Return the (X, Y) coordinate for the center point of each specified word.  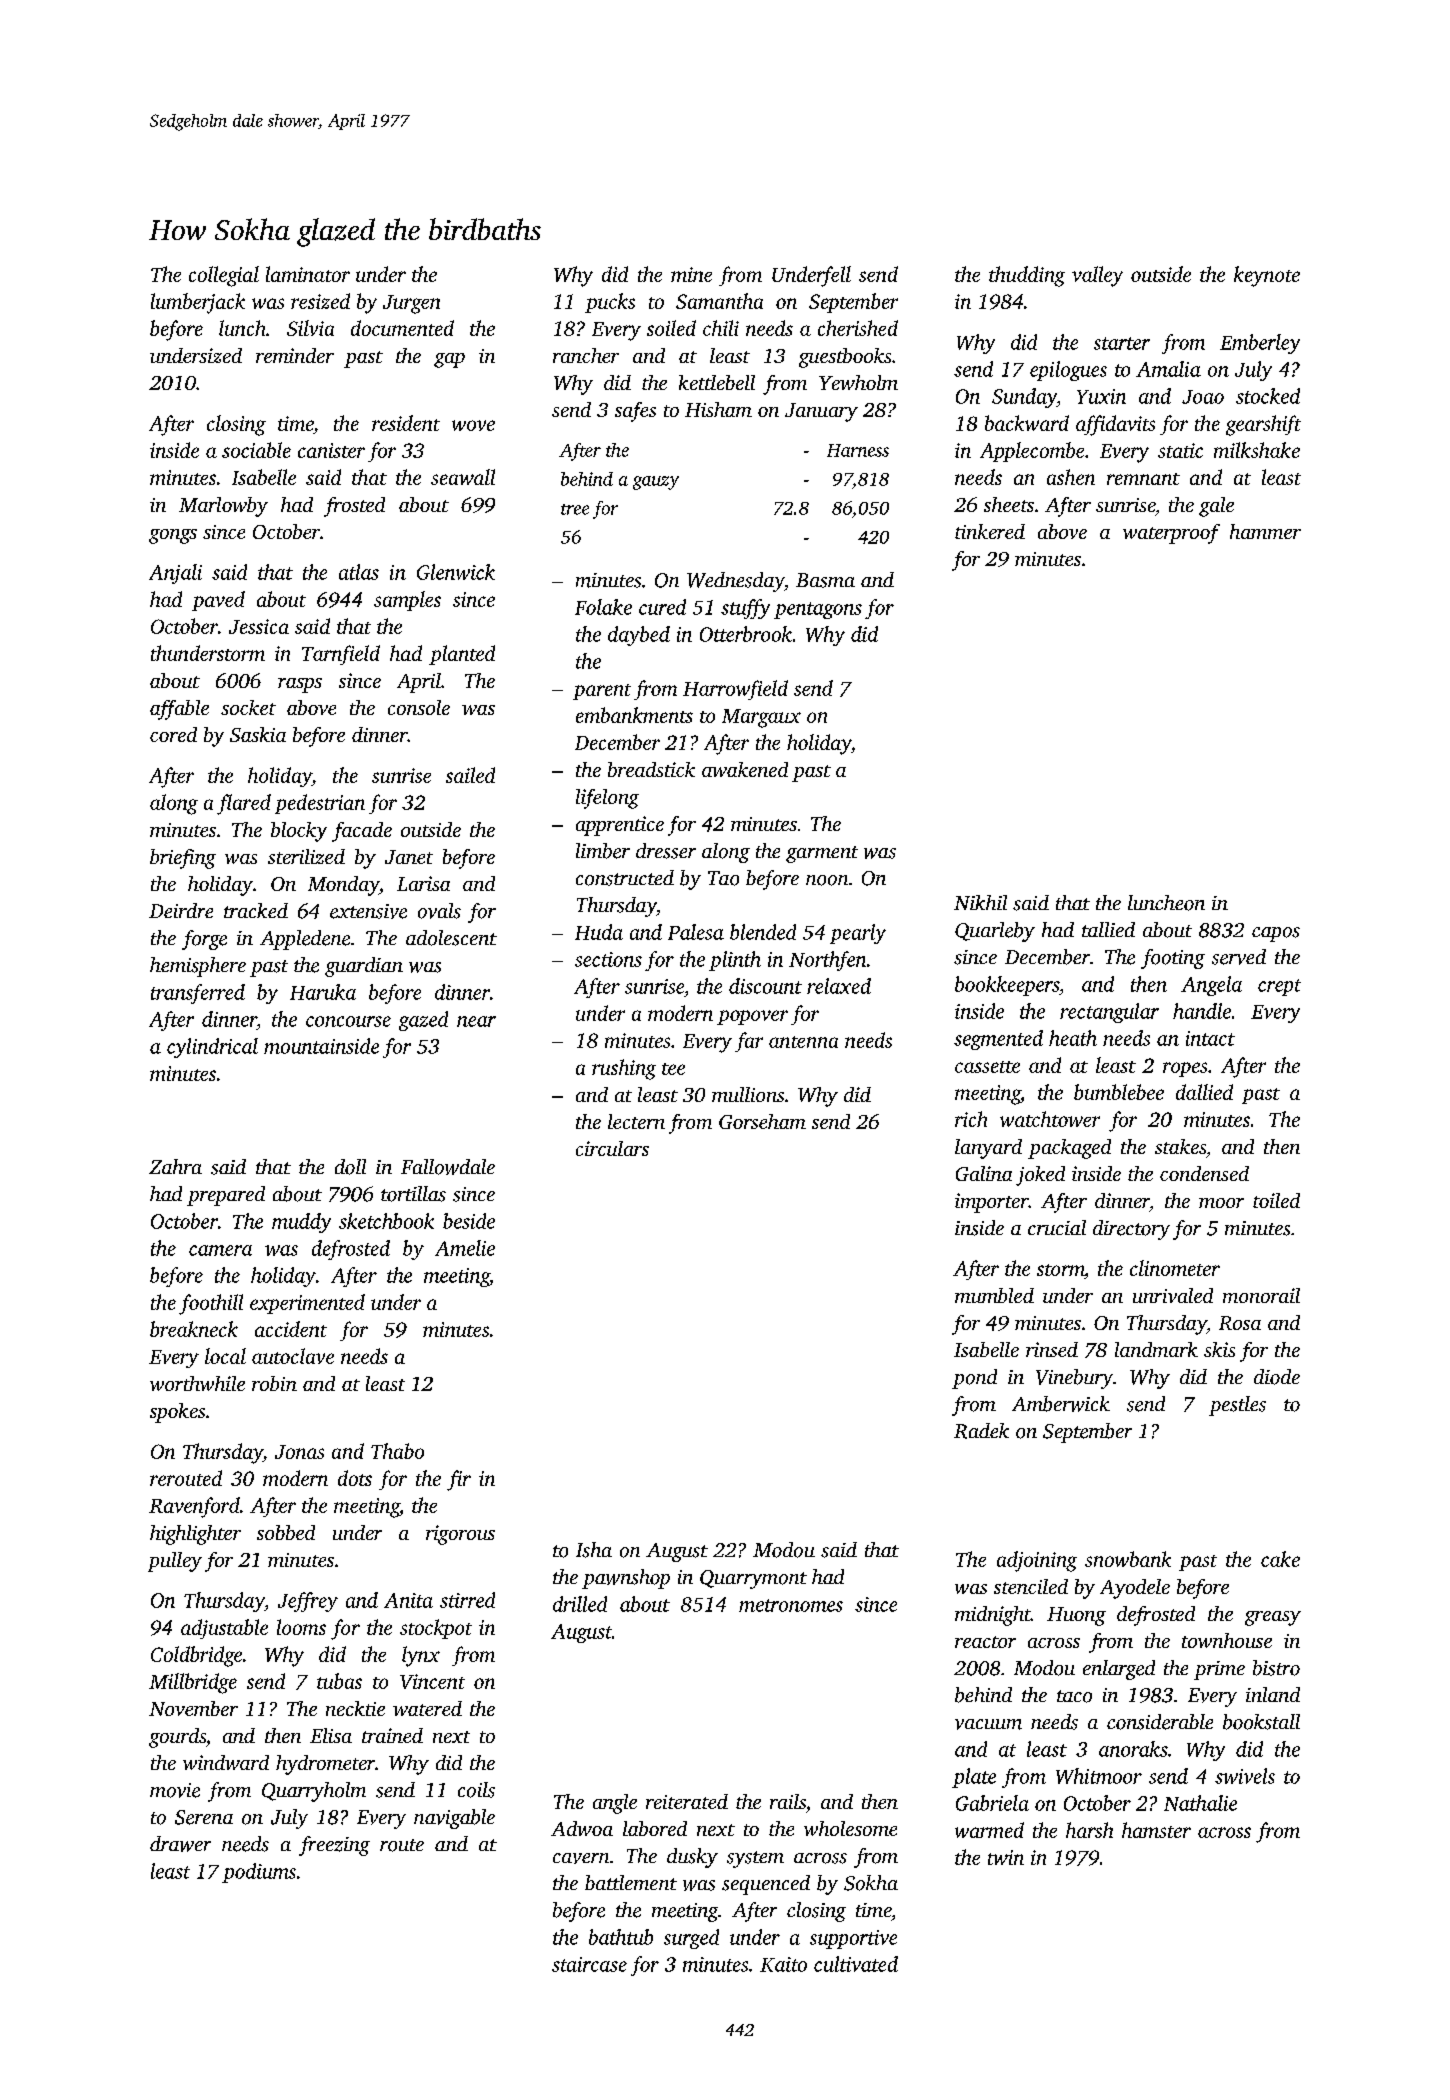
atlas (359, 572)
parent (602, 692)
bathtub (621, 1937)
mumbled (994, 1295)
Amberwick (1061, 1404)
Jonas (299, 1452)
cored (173, 734)
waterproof (1171, 534)
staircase (589, 1964)
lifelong (607, 799)
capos (1276, 934)
